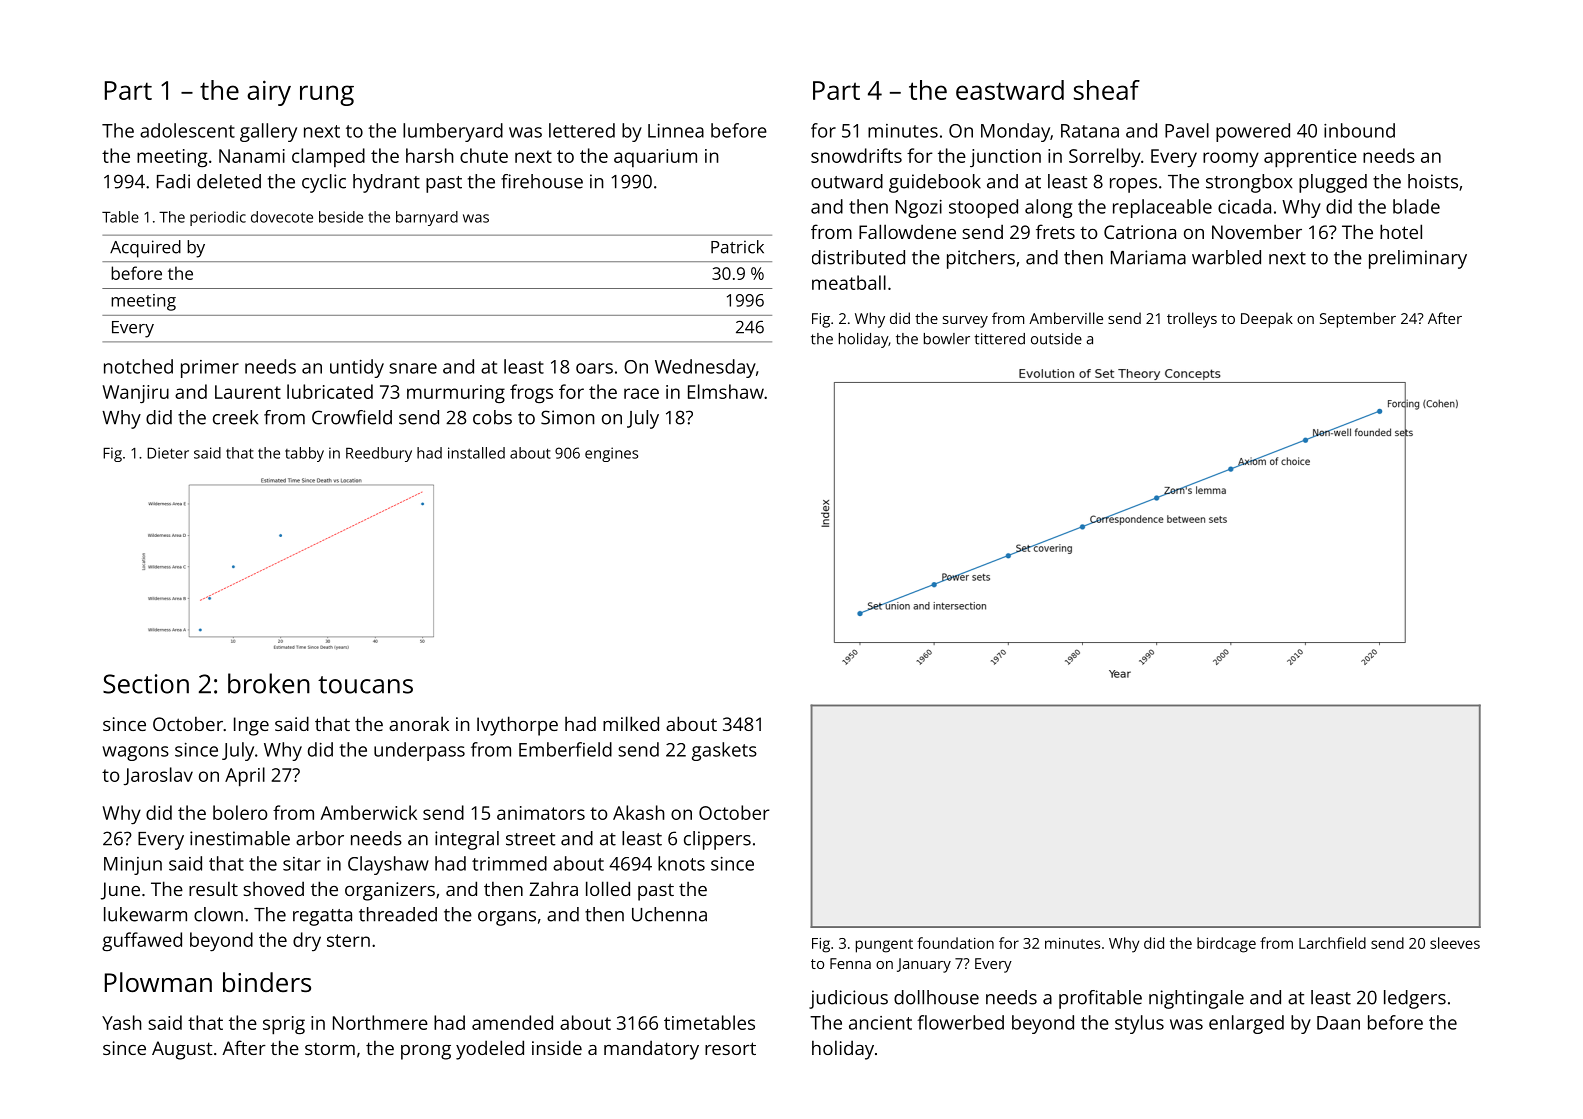 This page has height=1119, width=1583. What do you see at coordinates (1107, 90) in the page?
I see `sheaf` at bounding box center [1107, 90].
